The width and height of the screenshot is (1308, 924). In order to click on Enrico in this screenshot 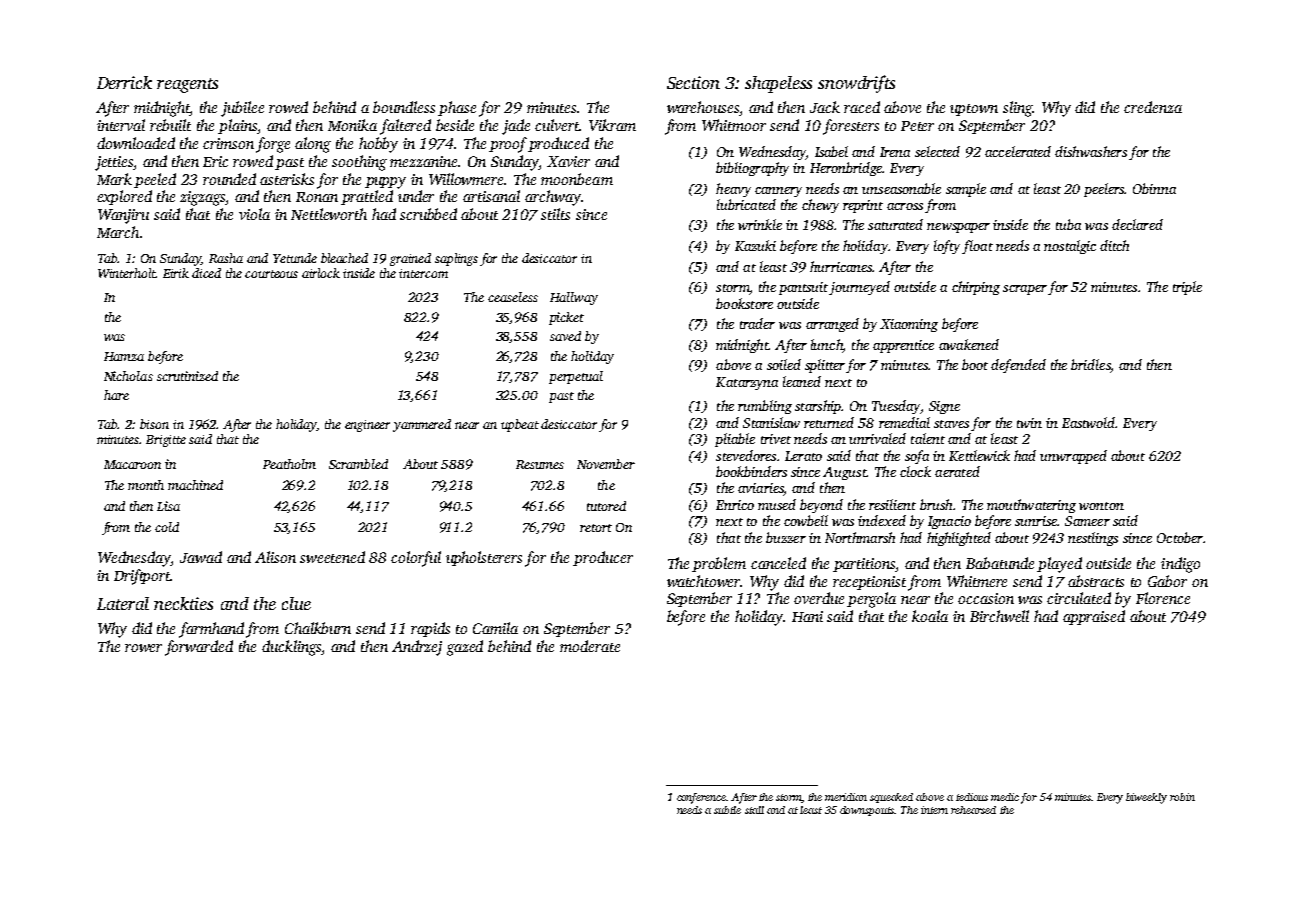, I will do `click(735, 505)`.
